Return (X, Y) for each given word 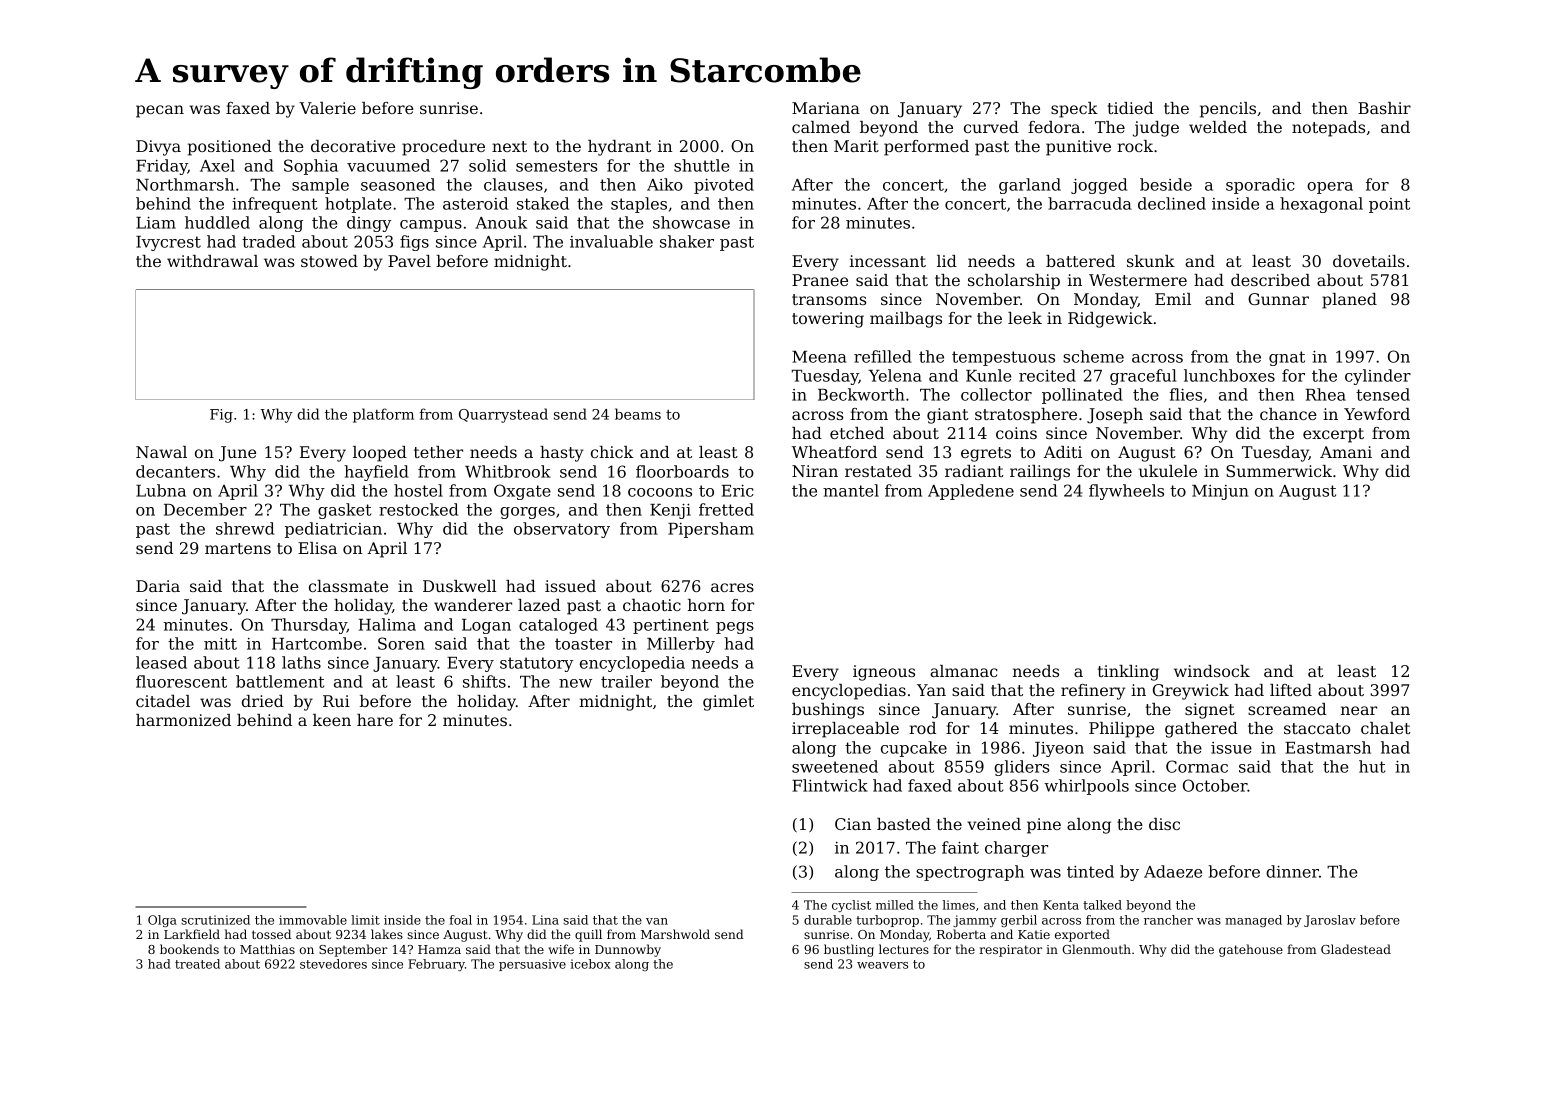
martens (238, 548)
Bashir (1384, 108)
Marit (856, 146)
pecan (160, 111)
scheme (1093, 356)
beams (638, 414)
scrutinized (215, 920)
